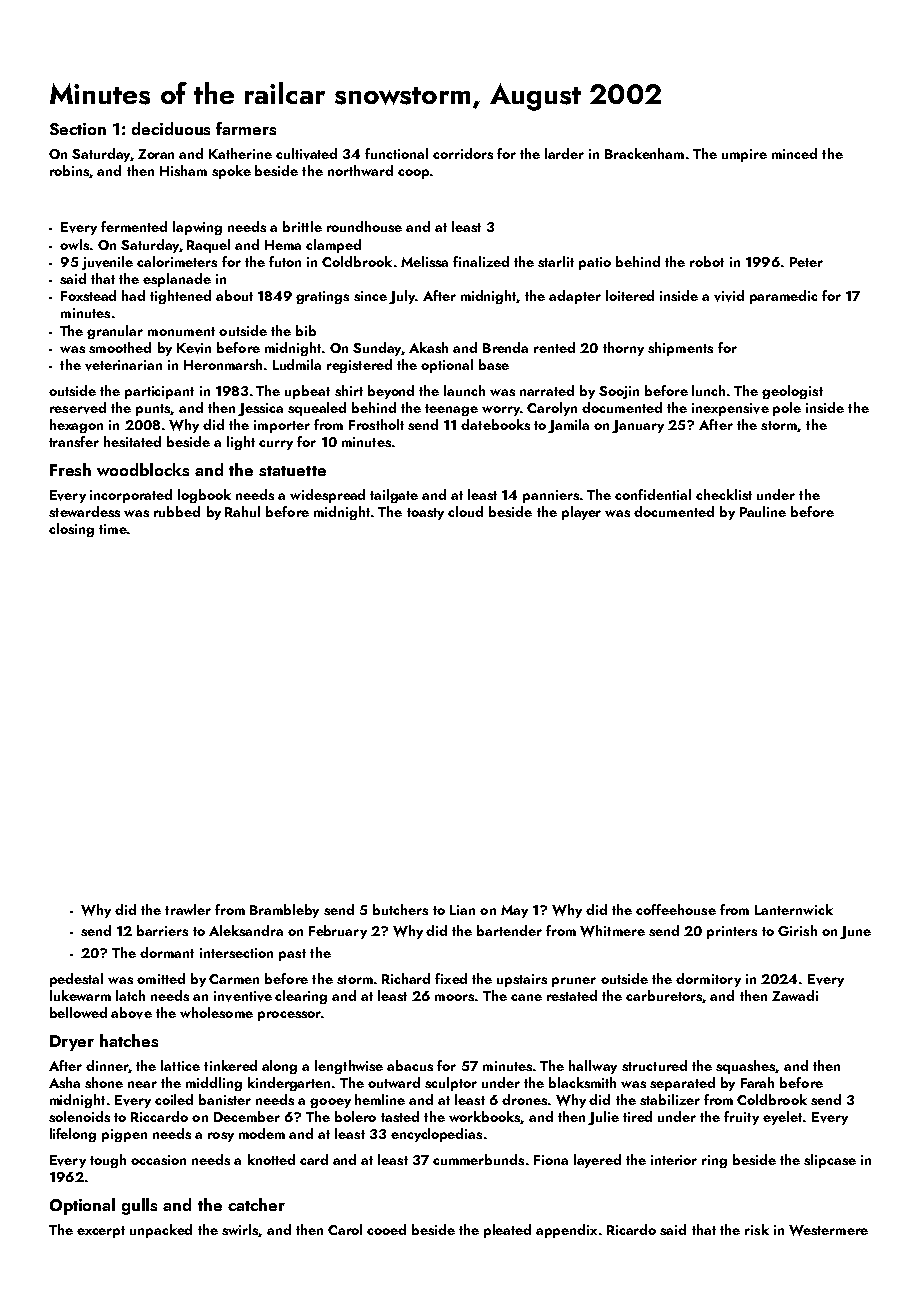 This image has height=1308, width=924. Describe the element at coordinates (581, 513) in the image. I see `player` at that location.
